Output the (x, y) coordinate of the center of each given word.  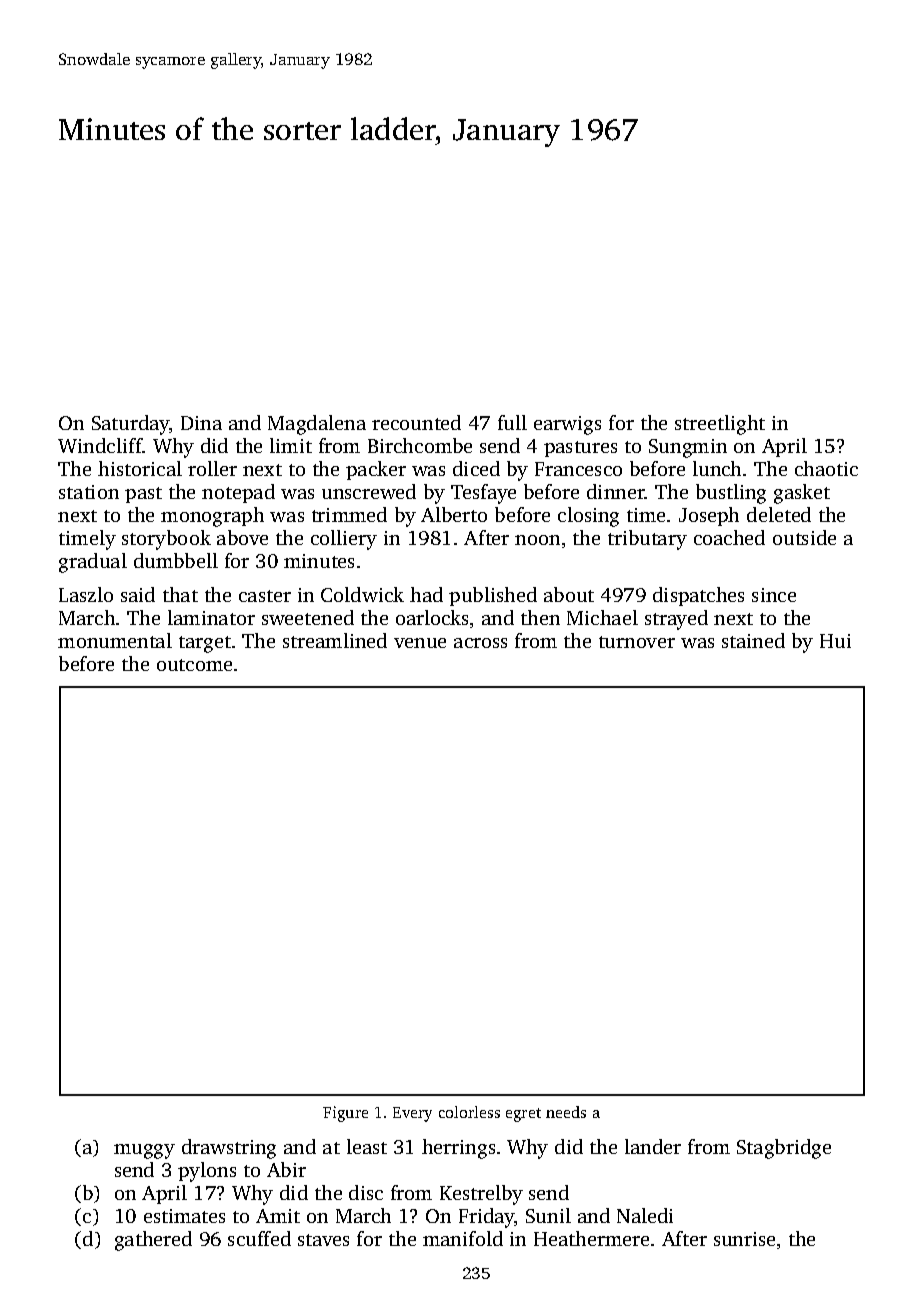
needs (566, 1112)
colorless (469, 1112)
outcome (194, 665)
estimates (184, 1216)
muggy (144, 1151)
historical (140, 468)
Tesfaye (483, 494)
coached (729, 537)
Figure (345, 1114)
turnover (637, 642)
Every (412, 1114)
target (205, 644)
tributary (647, 540)
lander (653, 1146)
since (774, 595)
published (493, 596)
